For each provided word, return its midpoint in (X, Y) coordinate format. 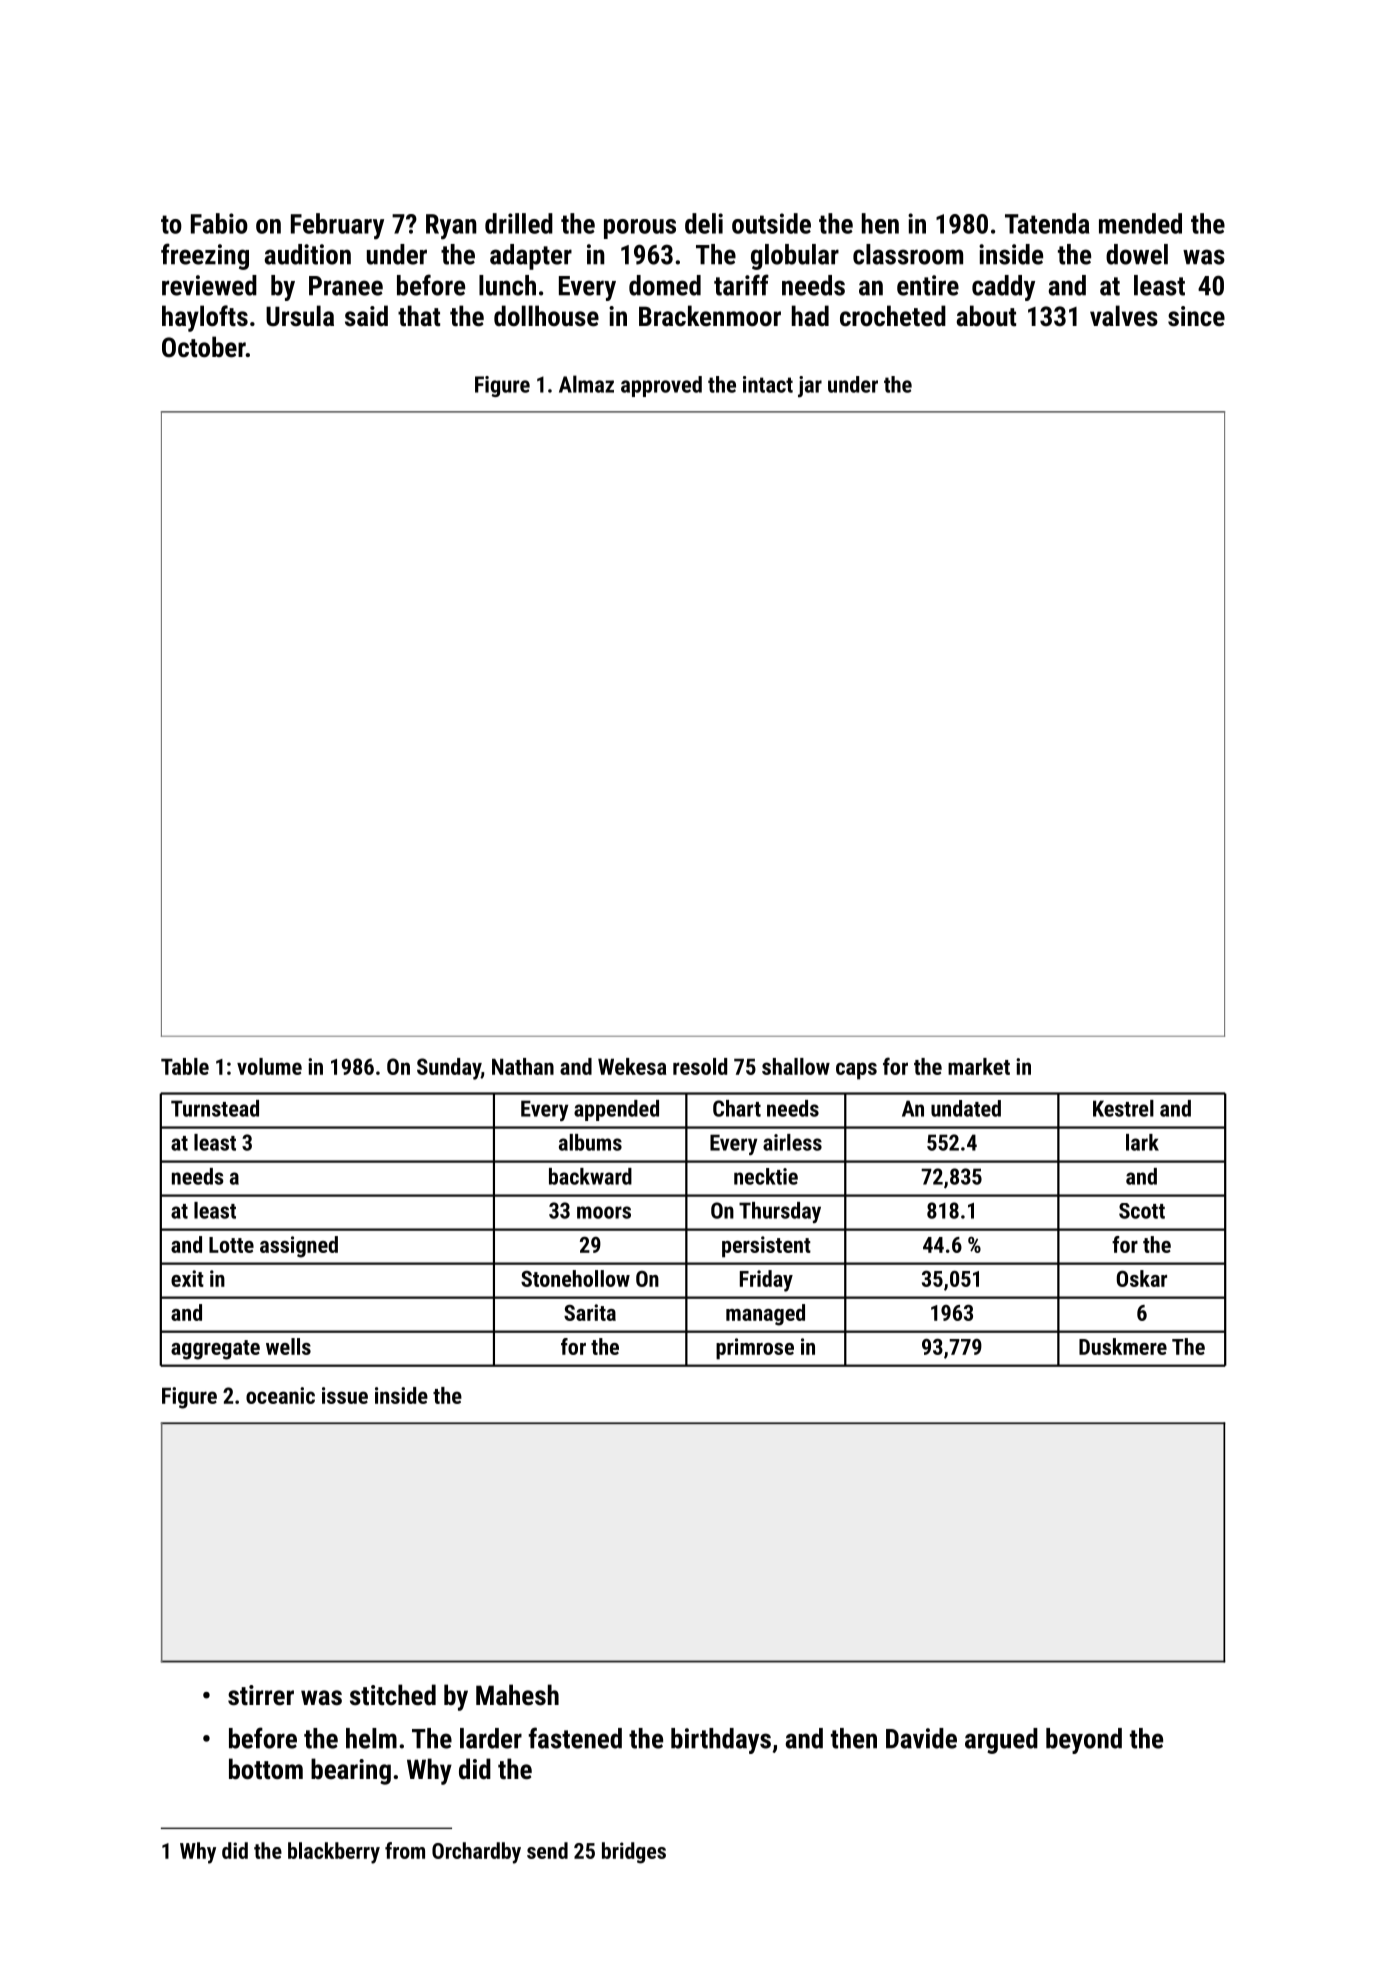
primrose (755, 1349)
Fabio (219, 223)
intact (768, 384)
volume (269, 1066)
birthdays (721, 1741)
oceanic (280, 1395)
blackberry (334, 1853)
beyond (1084, 1741)
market (979, 1066)
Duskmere (1123, 1346)
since (1196, 316)
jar (810, 387)
